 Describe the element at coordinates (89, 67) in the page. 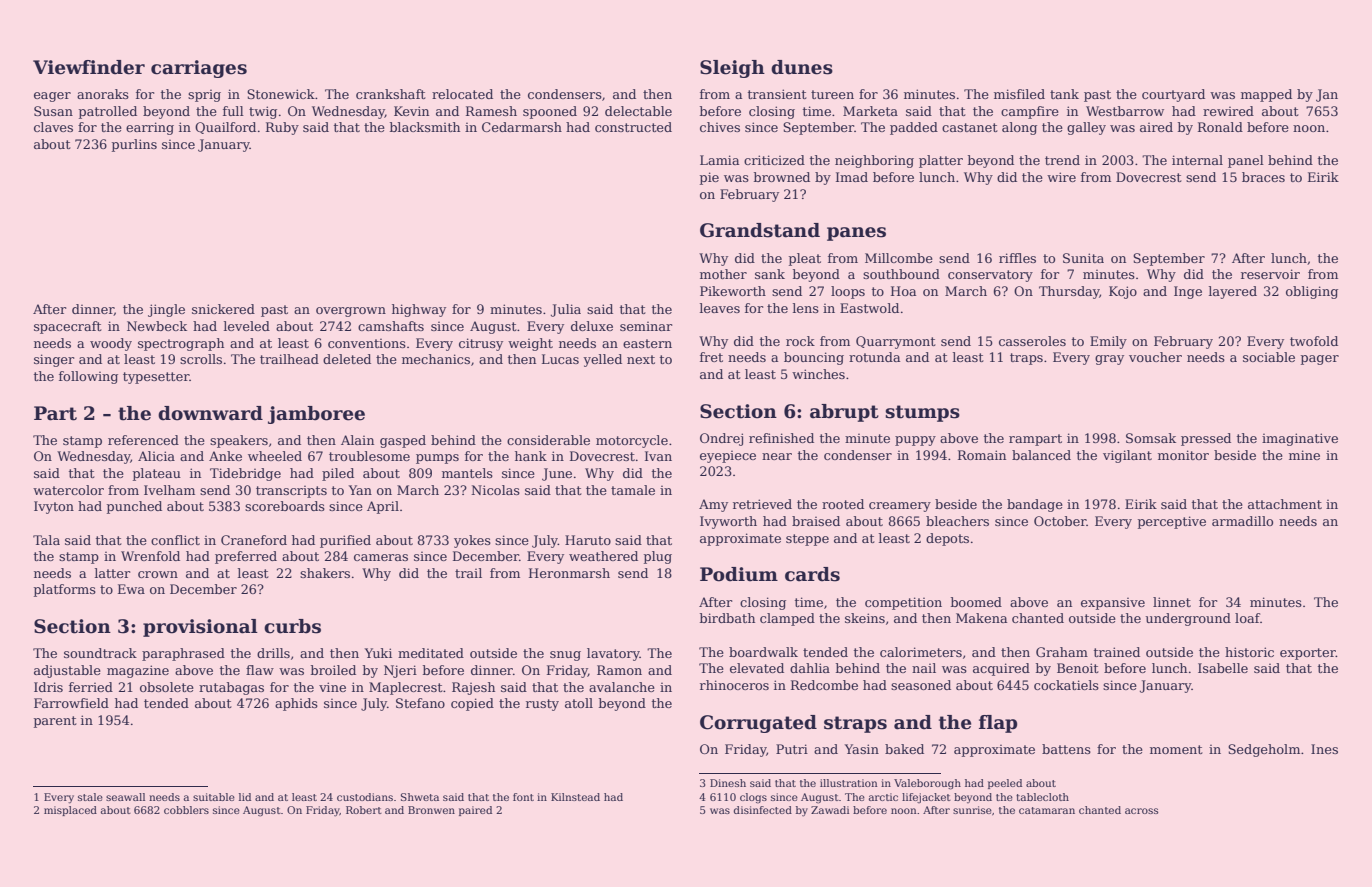

I see `Viewfinder` at that location.
